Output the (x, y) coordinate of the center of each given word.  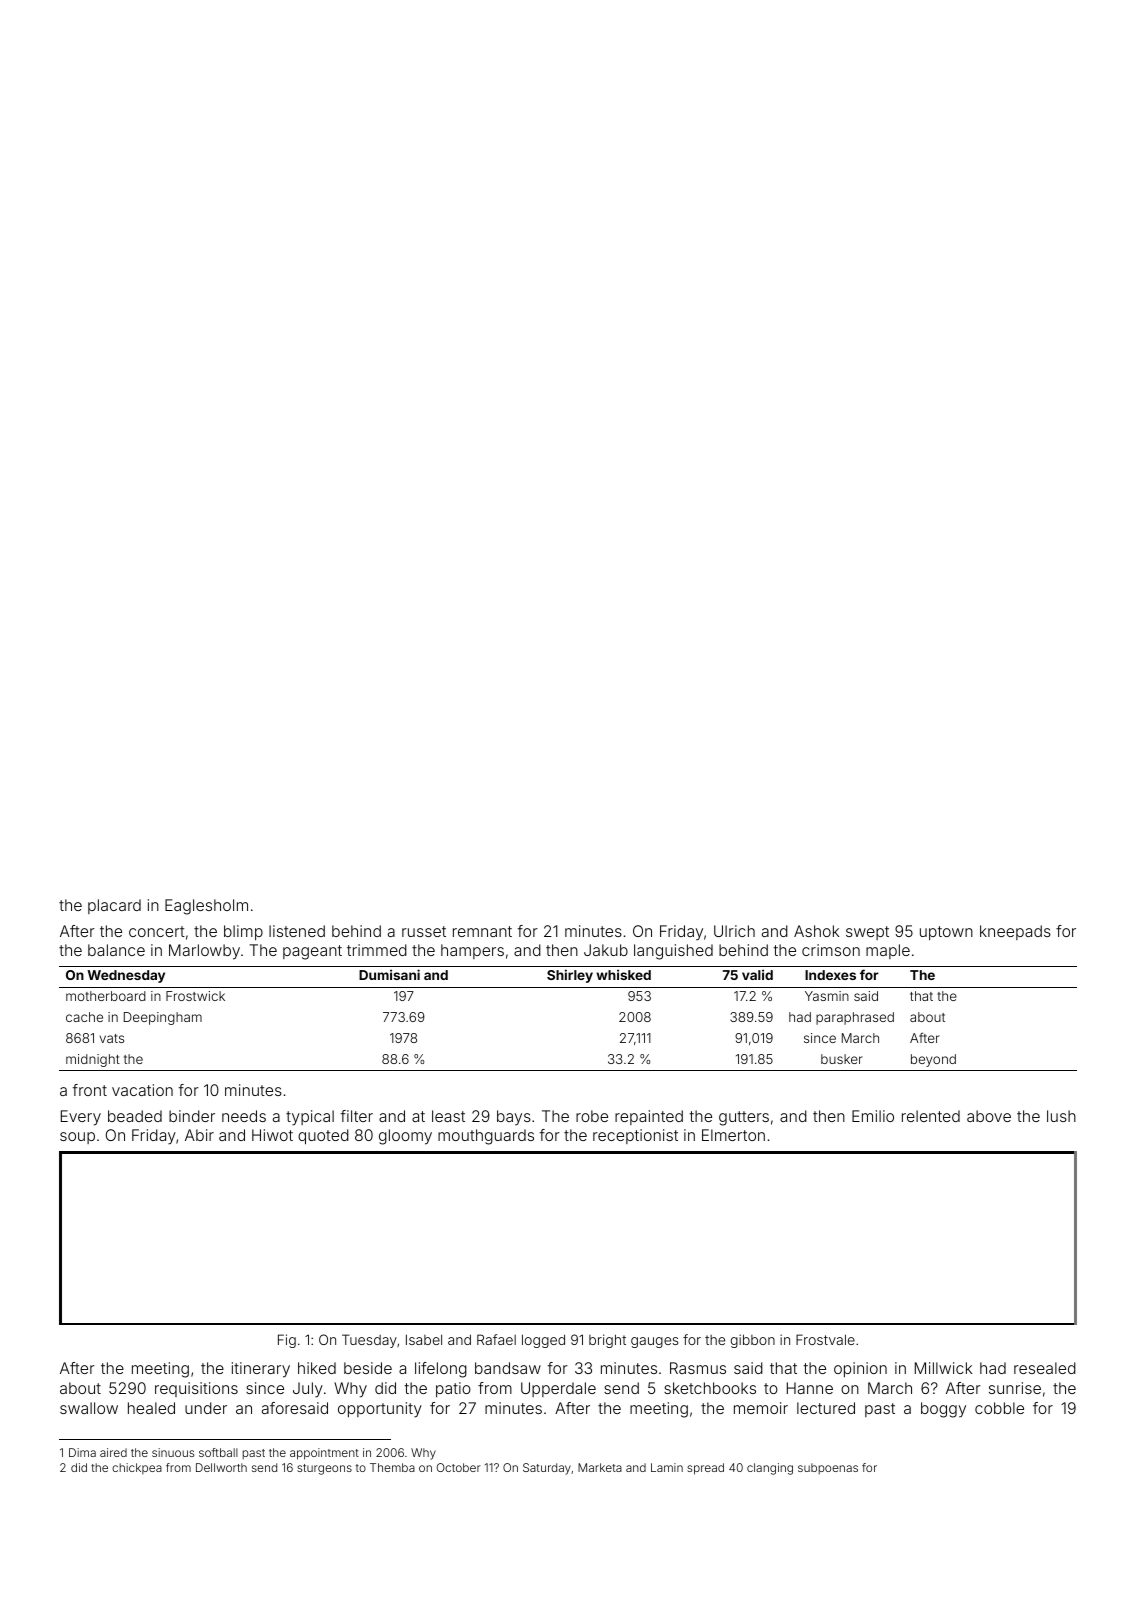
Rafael (496, 1339)
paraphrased (855, 1018)
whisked (623, 974)
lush (1061, 1116)
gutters (744, 1118)
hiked (317, 1368)
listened (297, 931)
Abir (199, 1135)
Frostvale (825, 1339)
